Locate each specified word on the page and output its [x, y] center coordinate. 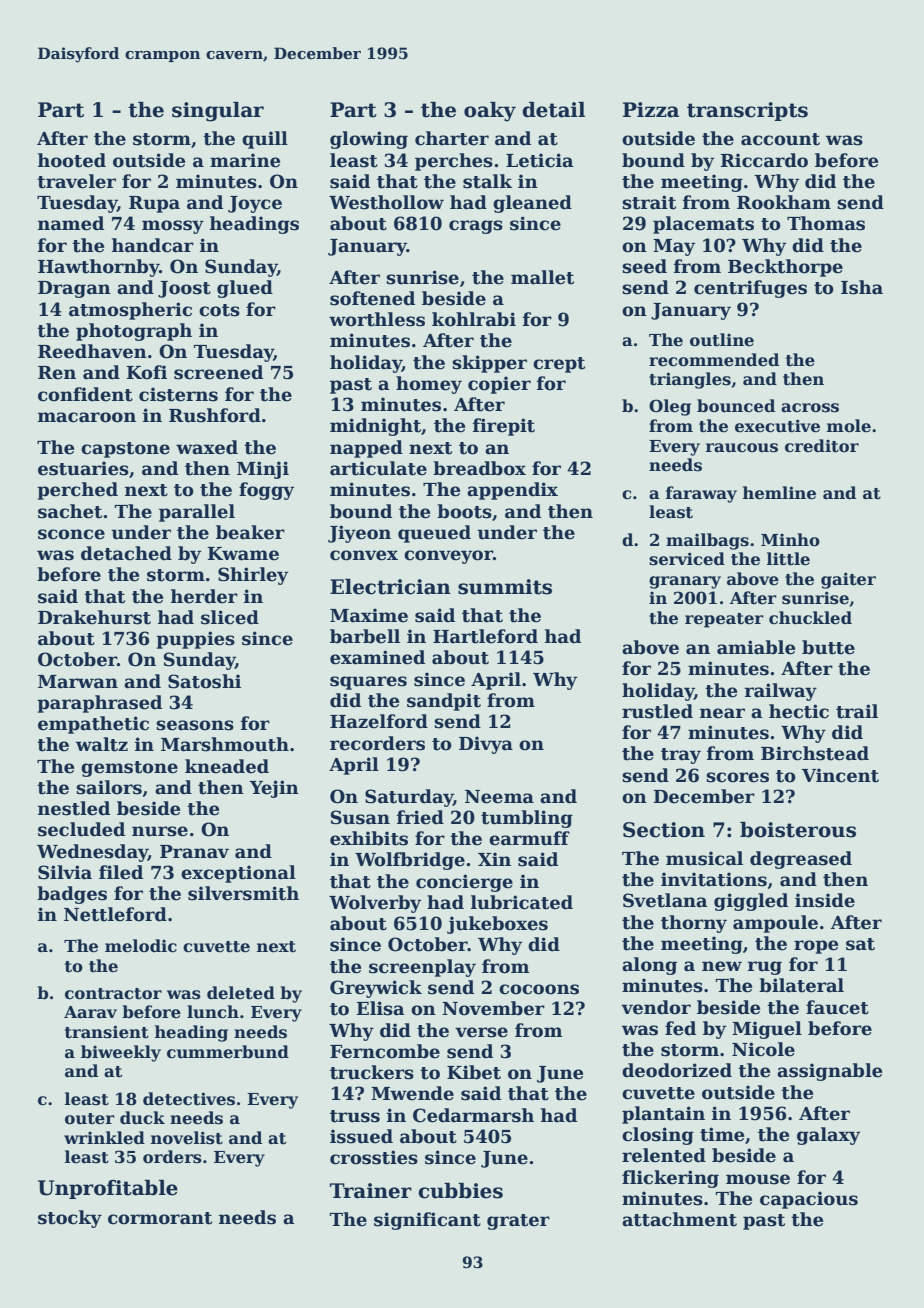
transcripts [747, 111]
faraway [701, 494]
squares [368, 683]
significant [427, 1221]
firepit [504, 427]
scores [737, 777]
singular [218, 112]
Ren [57, 373]
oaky [490, 112]
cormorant [160, 1218]
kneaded [227, 766]
